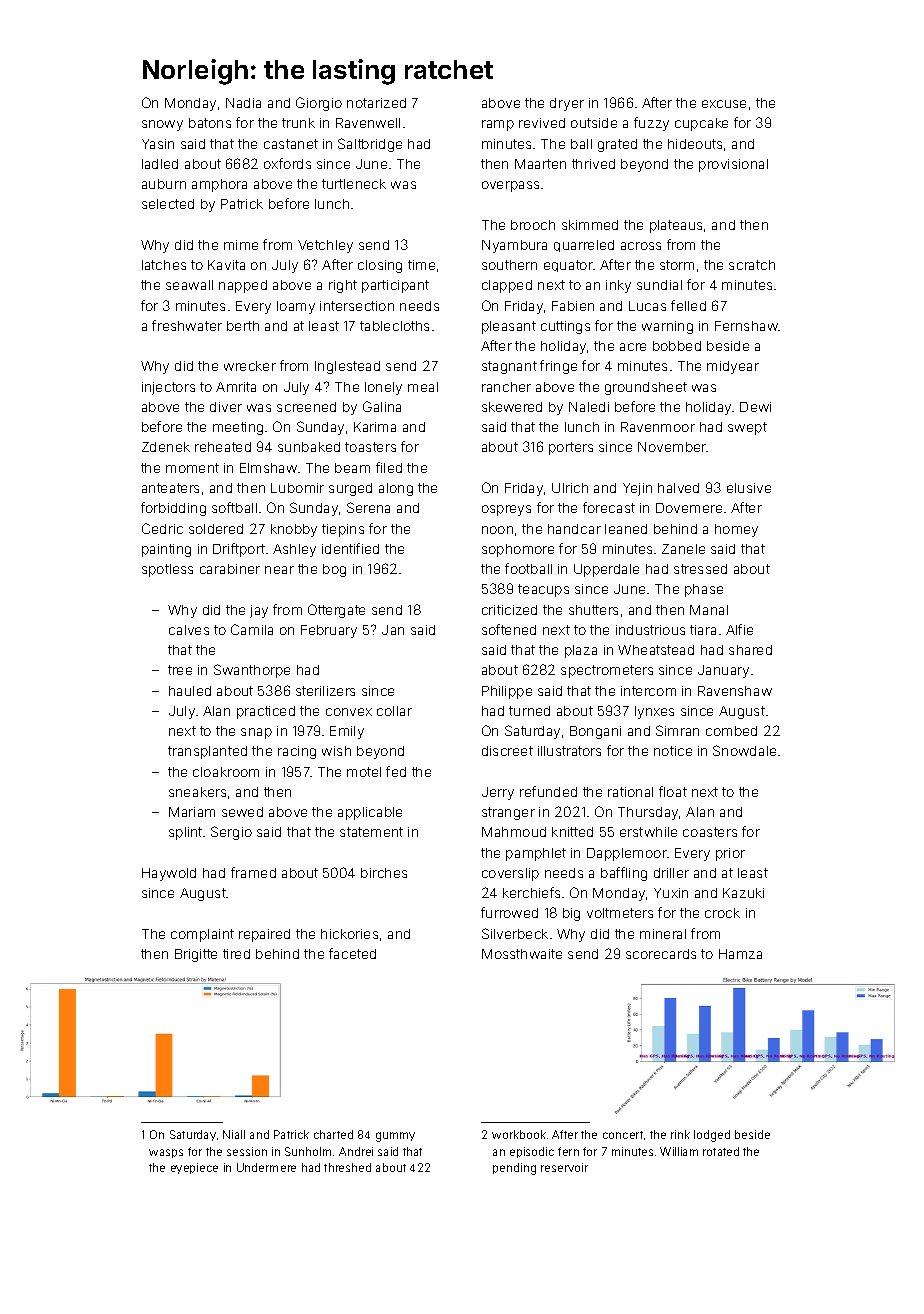  Describe the element at coordinates (389, 467) in the document. I see `filed` at that location.
